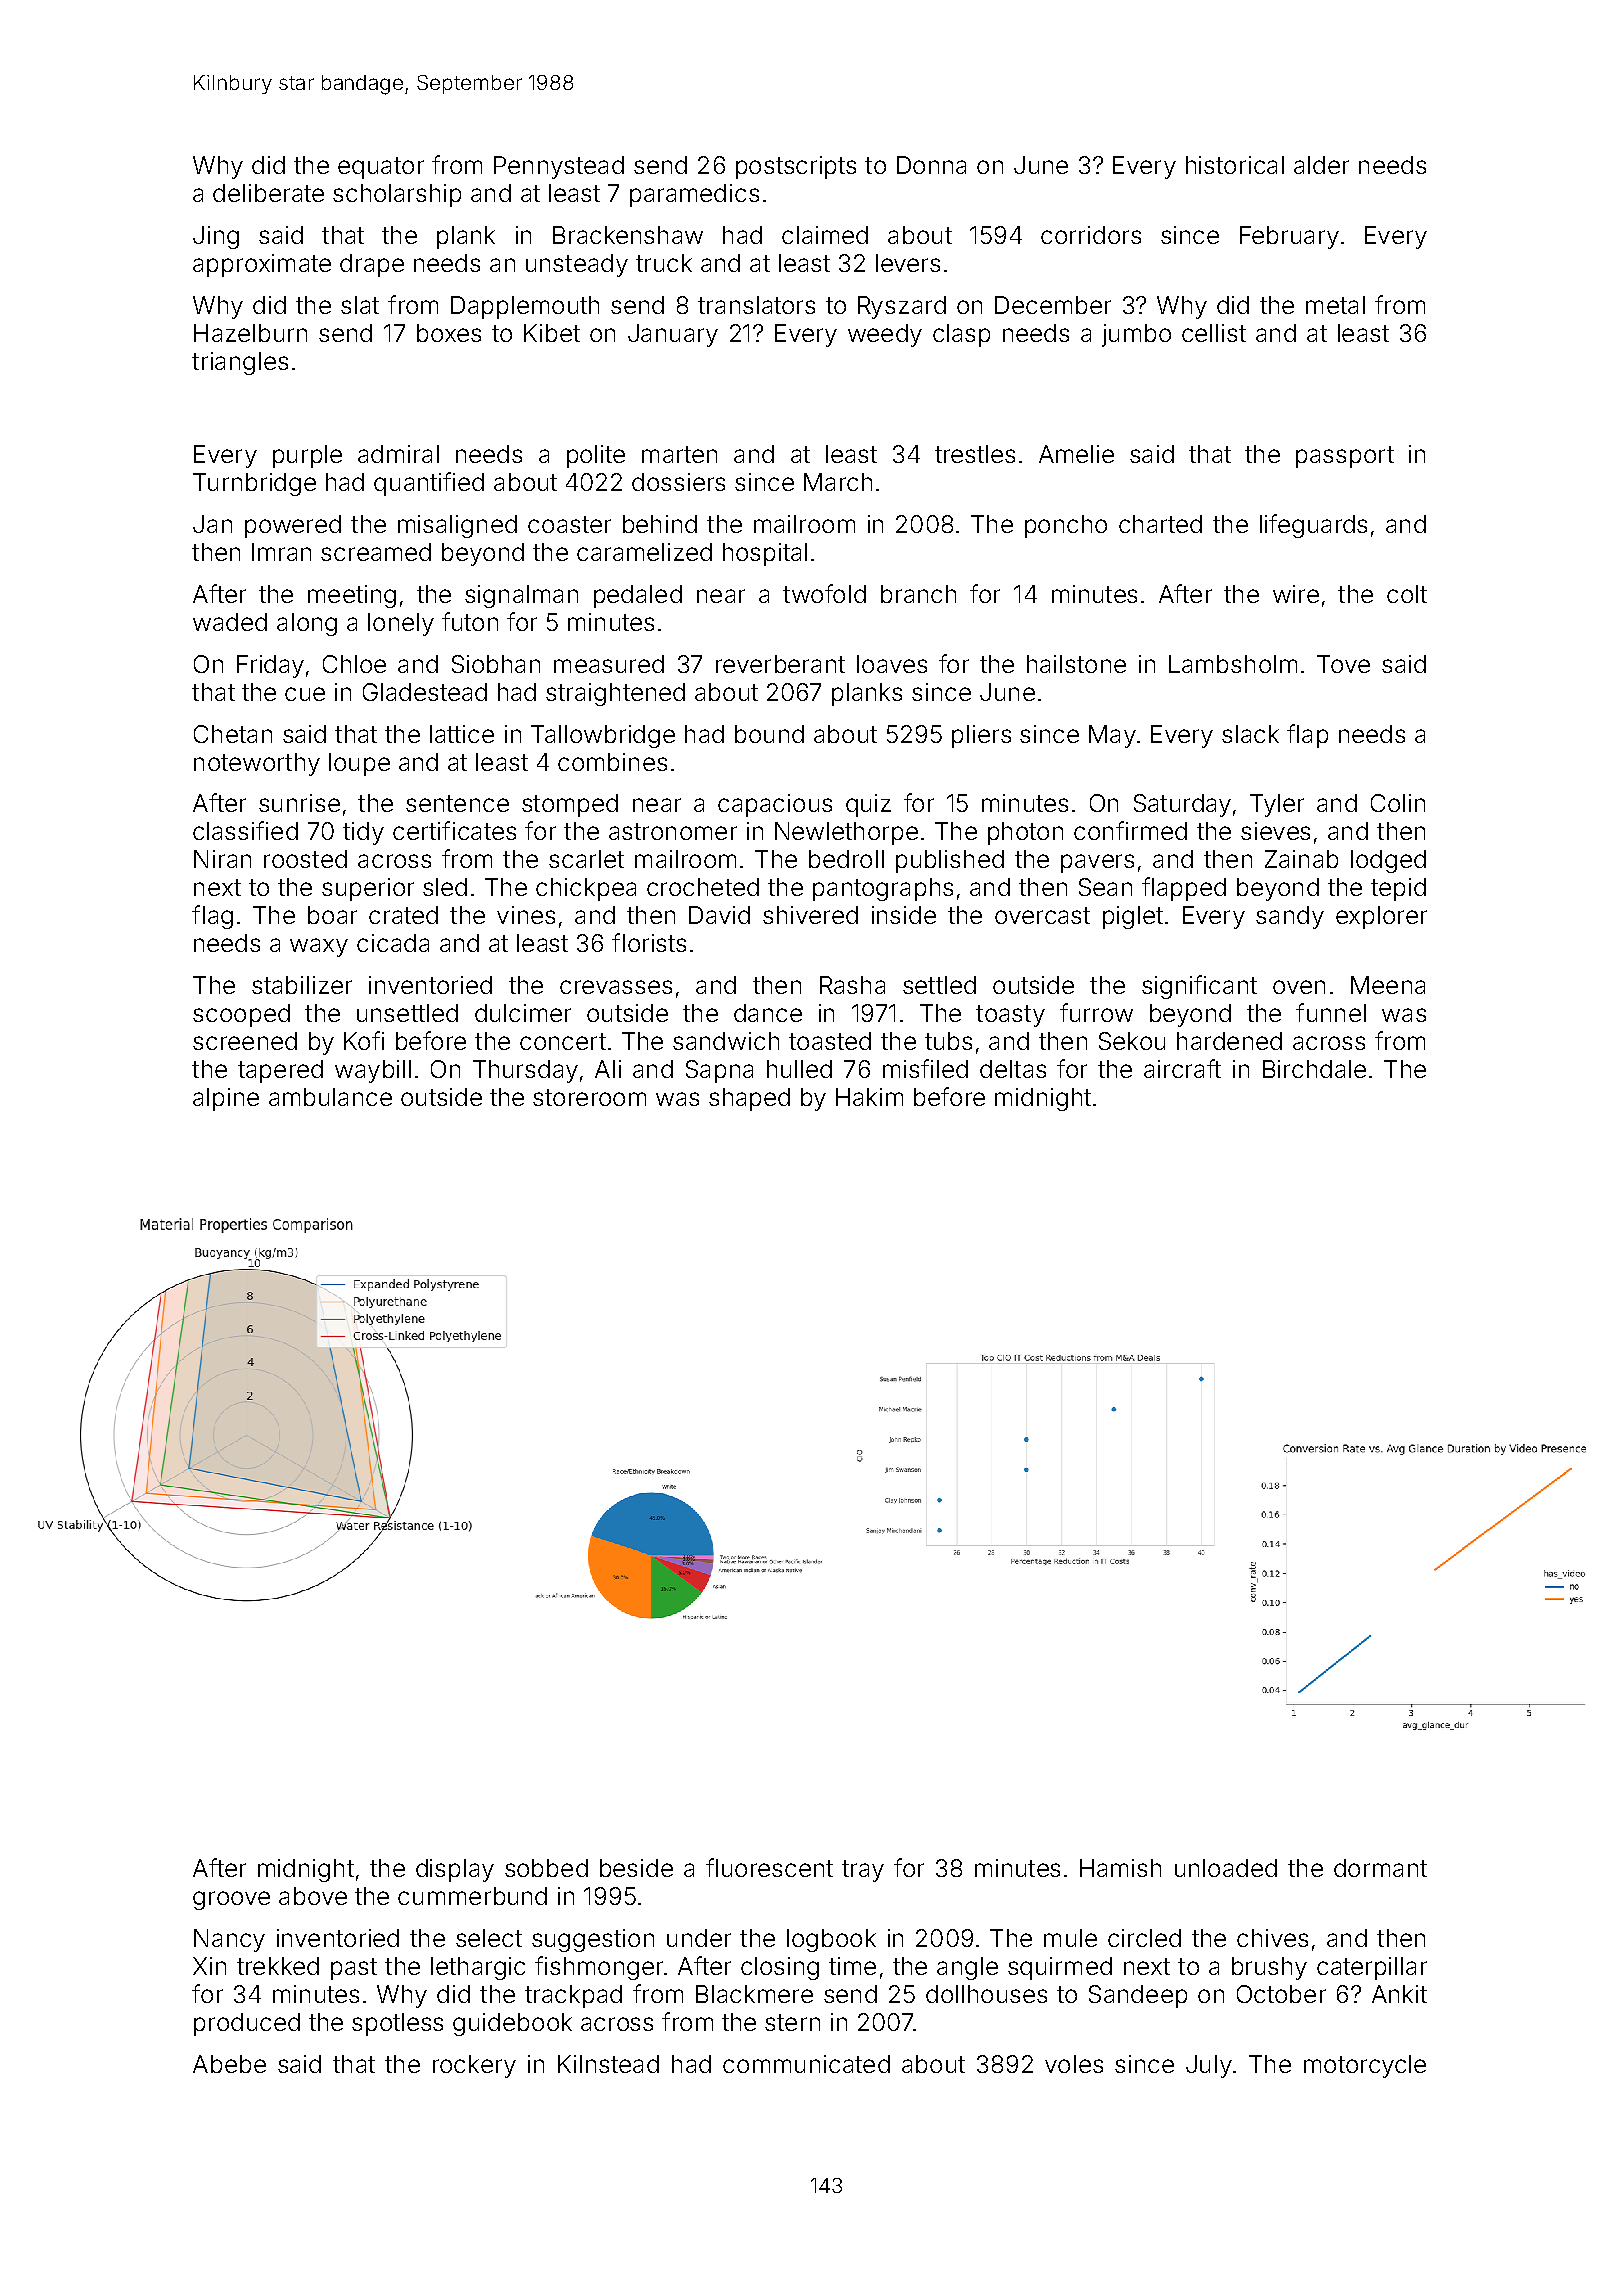 The height and width of the screenshot is (2292, 1620). I want to click on Donna, so click(931, 165).
